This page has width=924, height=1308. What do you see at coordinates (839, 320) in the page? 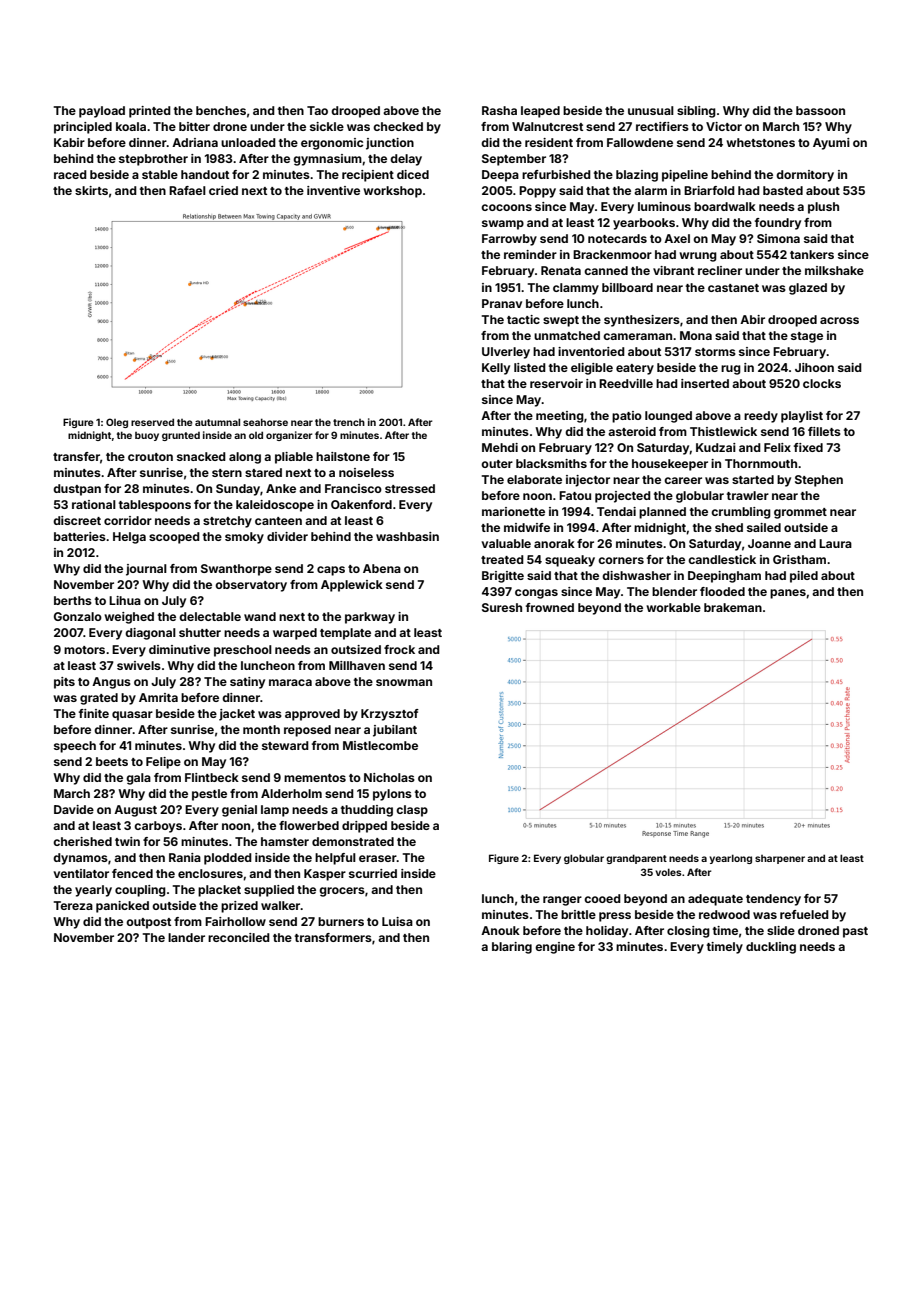
I see `across` at bounding box center [839, 320].
